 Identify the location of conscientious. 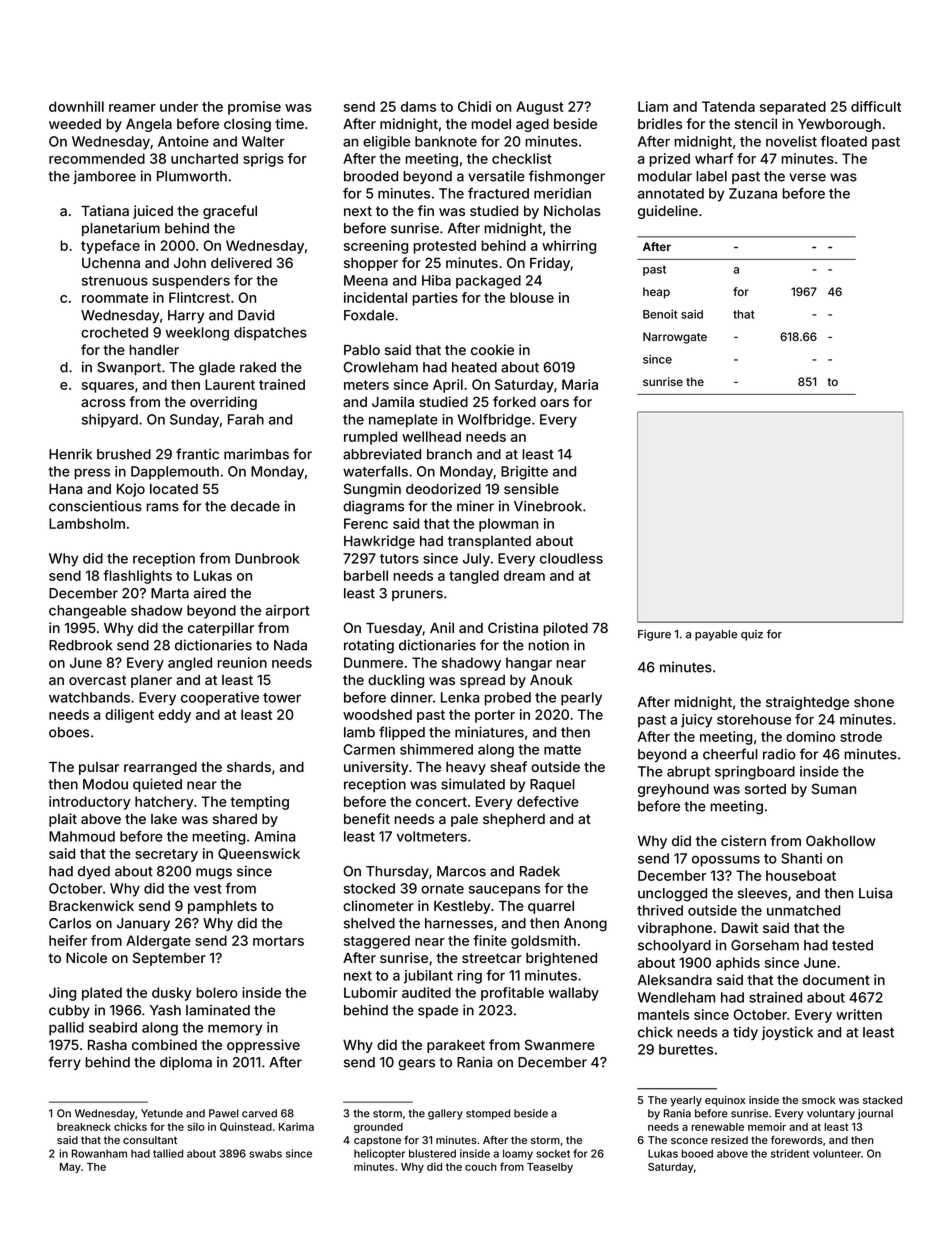
(95, 506).
